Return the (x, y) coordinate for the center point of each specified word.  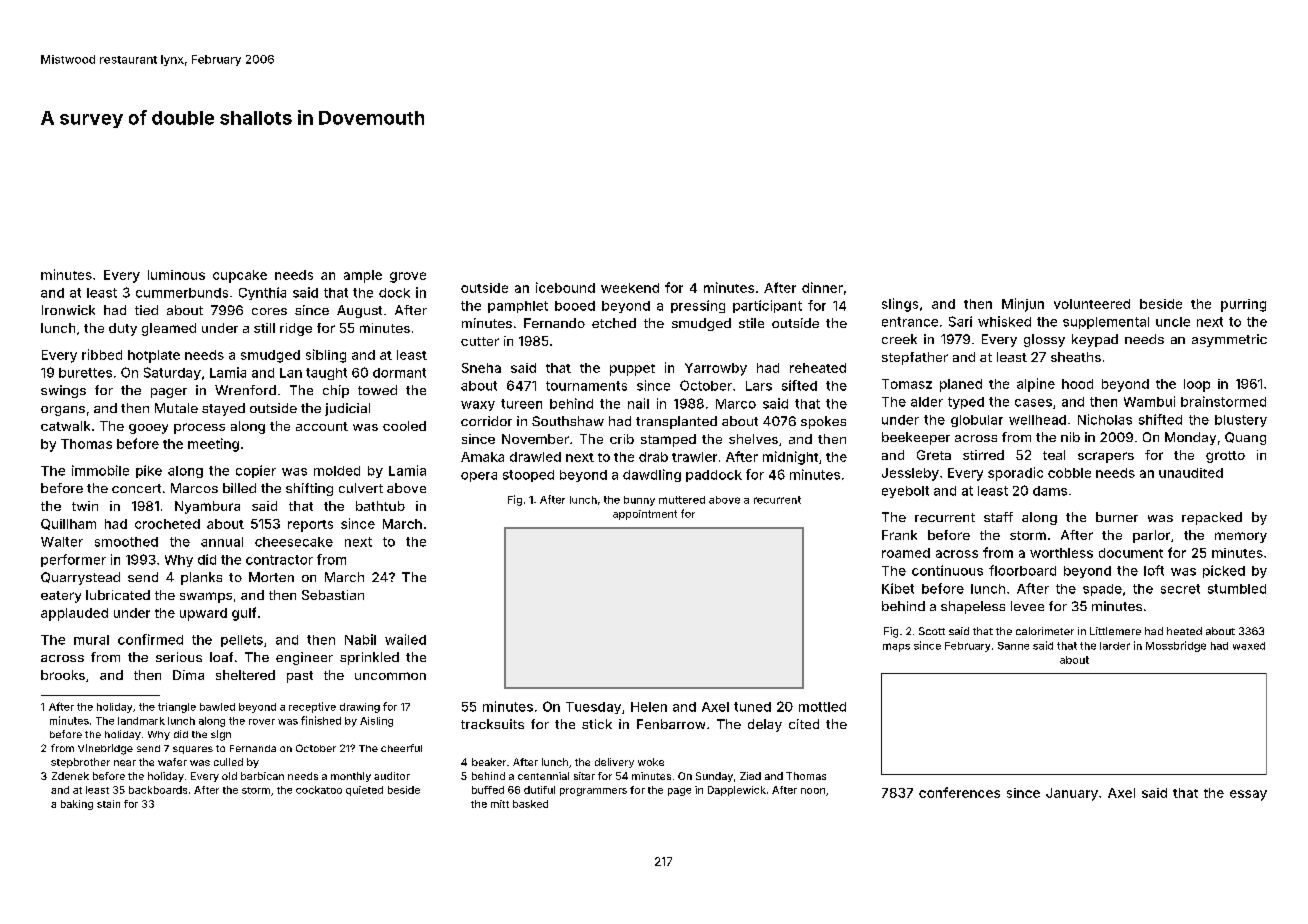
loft (1154, 570)
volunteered (1092, 304)
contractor (279, 560)
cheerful (401, 748)
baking (77, 805)
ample (363, 276)
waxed (1249, 646)
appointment (645, 515)
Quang (1245, 438)
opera (479, 477)
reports (310, 526)
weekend (630, 288)
